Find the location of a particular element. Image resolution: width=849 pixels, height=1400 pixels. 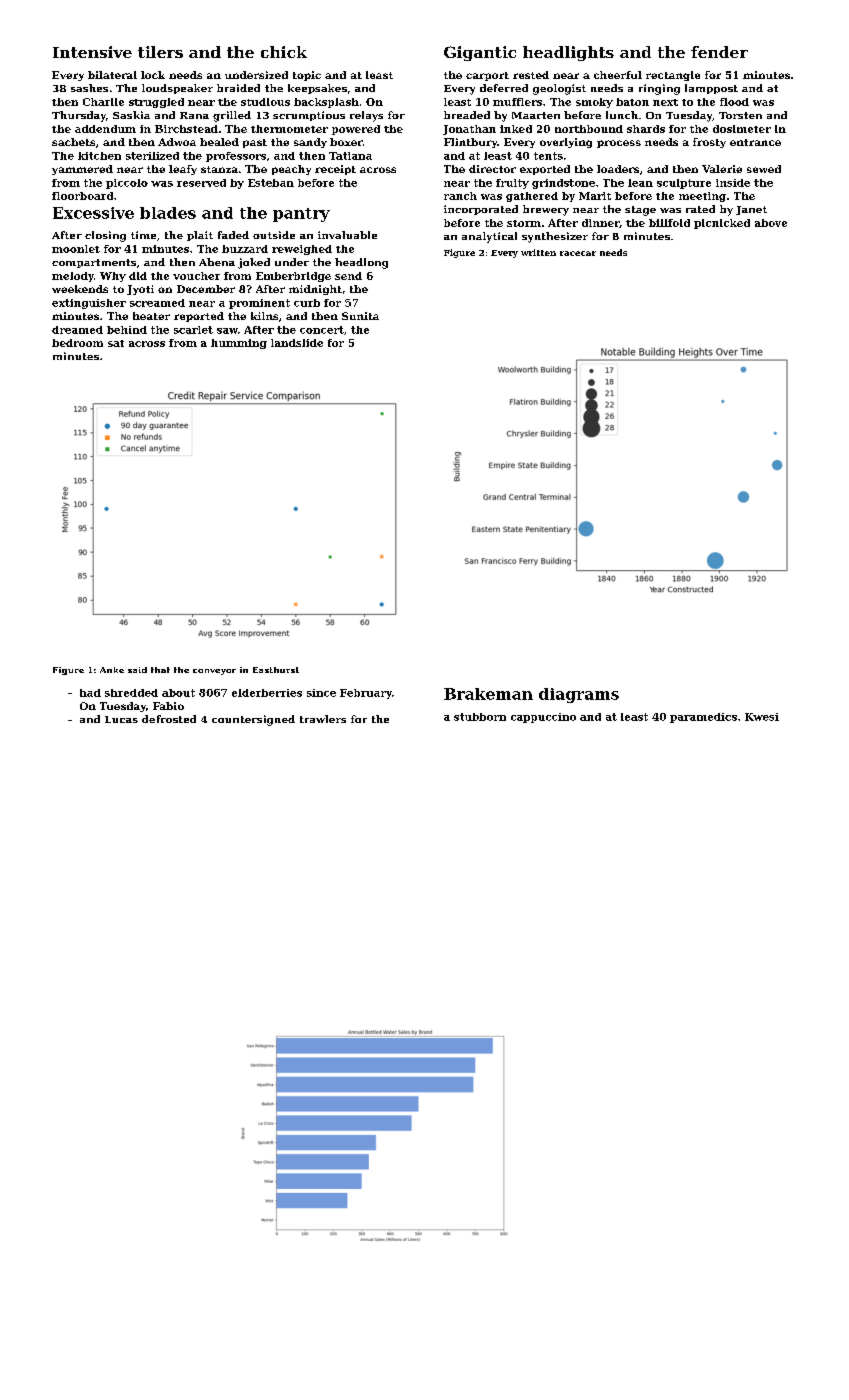

concert is located at coordinates (322, 330).
